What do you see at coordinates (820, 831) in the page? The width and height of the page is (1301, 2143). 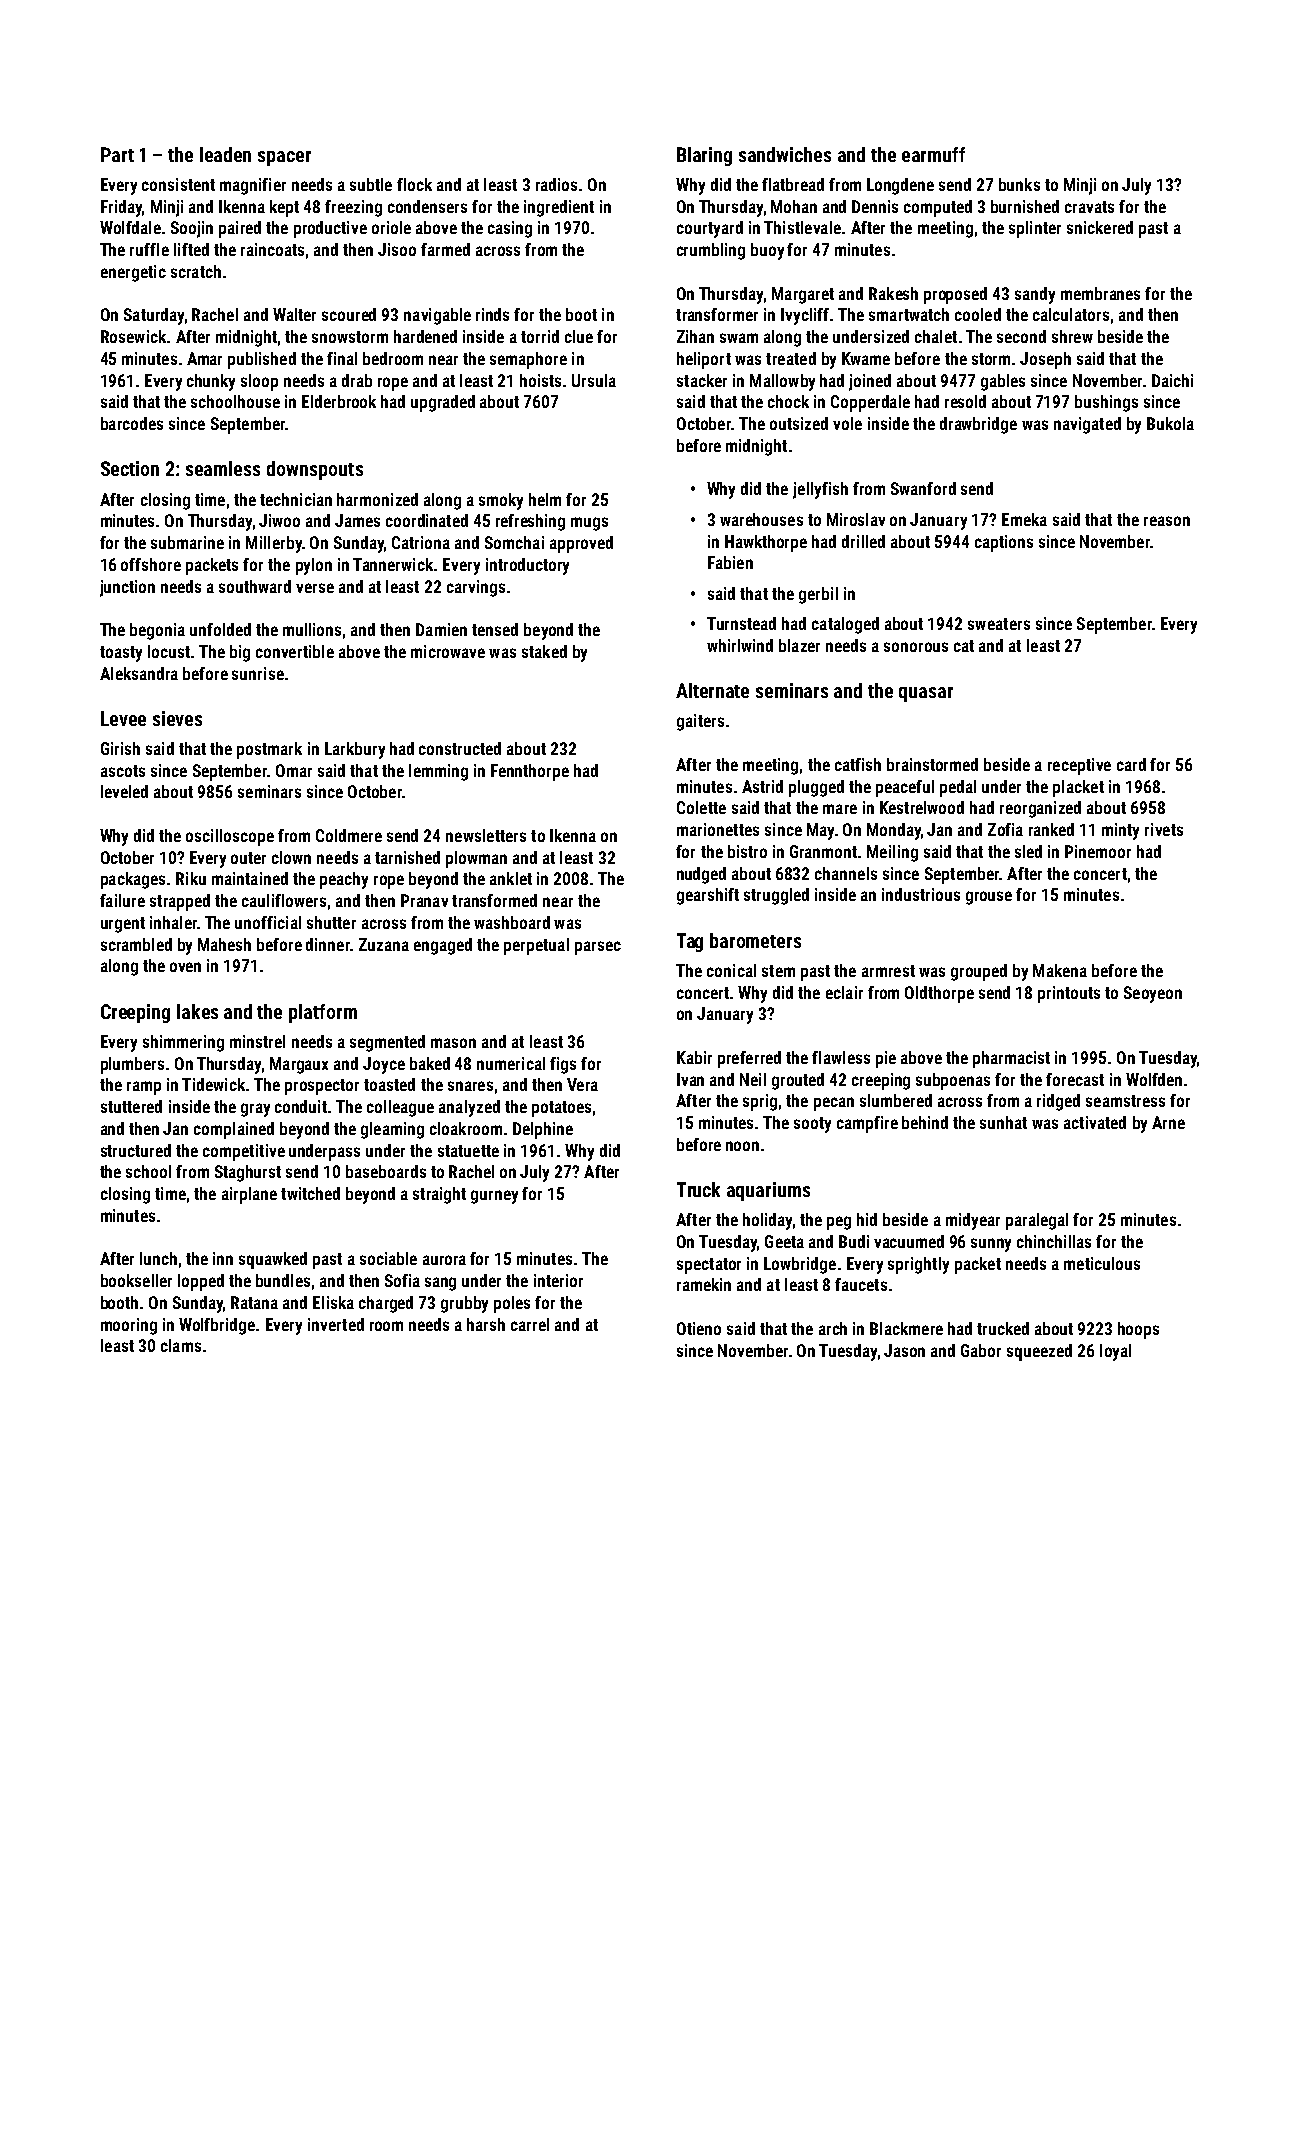 I see `May` at bounding box center [820, 831].
